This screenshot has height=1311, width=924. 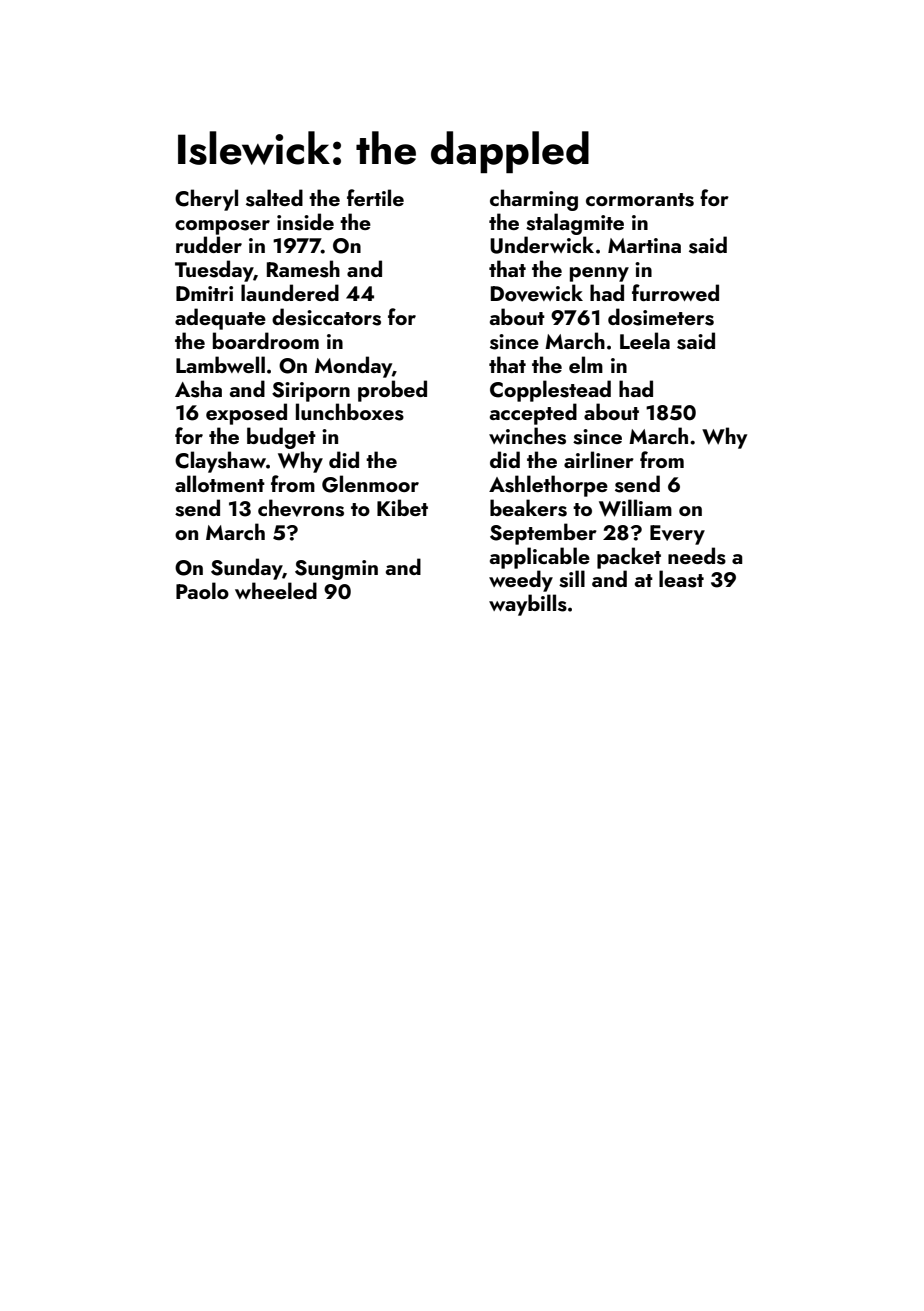 What do you see at coordinates (209, 244) in the screenshot?
I see `rudder` at bounding box center [209, 244].
